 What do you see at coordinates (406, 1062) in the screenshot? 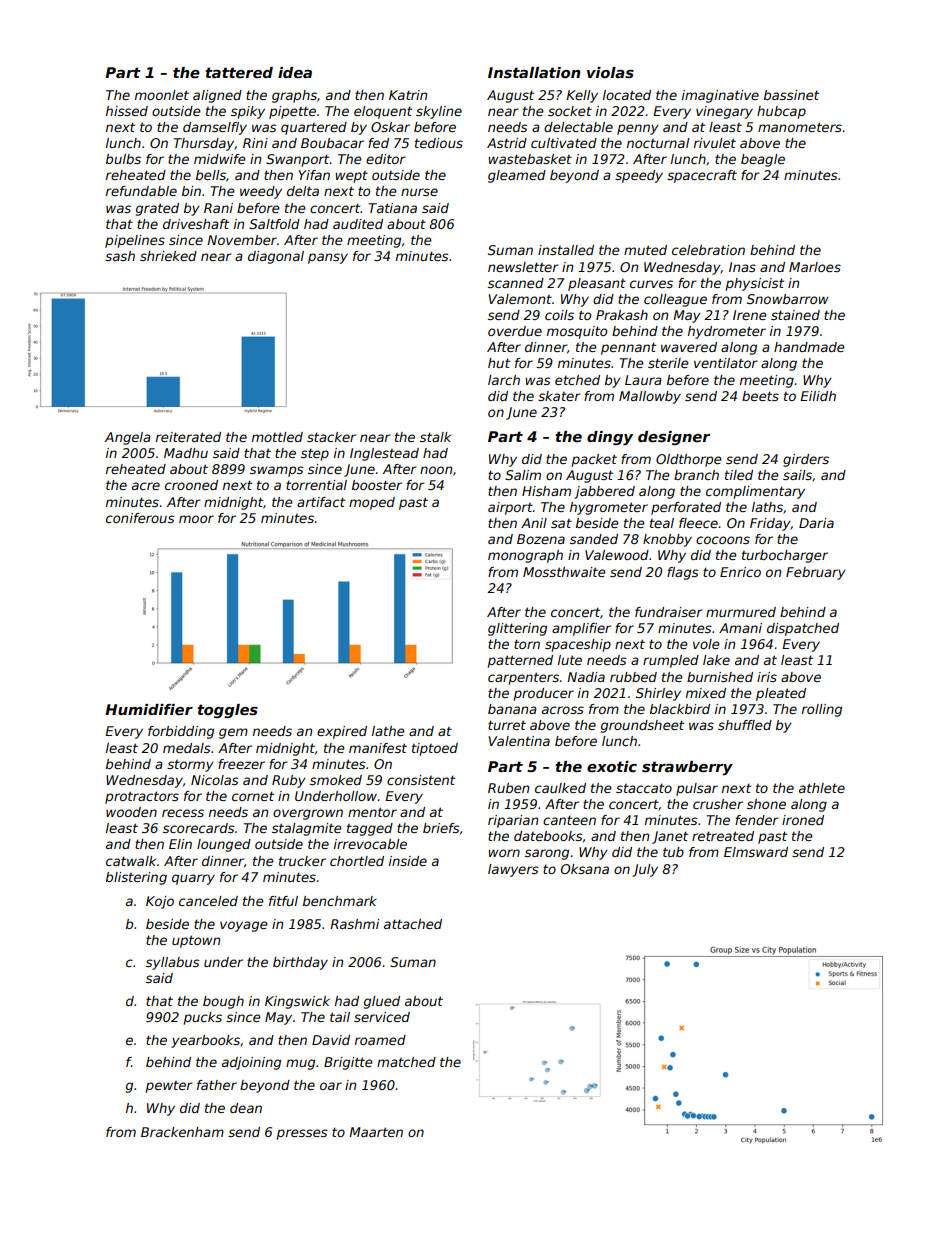
I see `matched` at bounding box center [406, 1062].
